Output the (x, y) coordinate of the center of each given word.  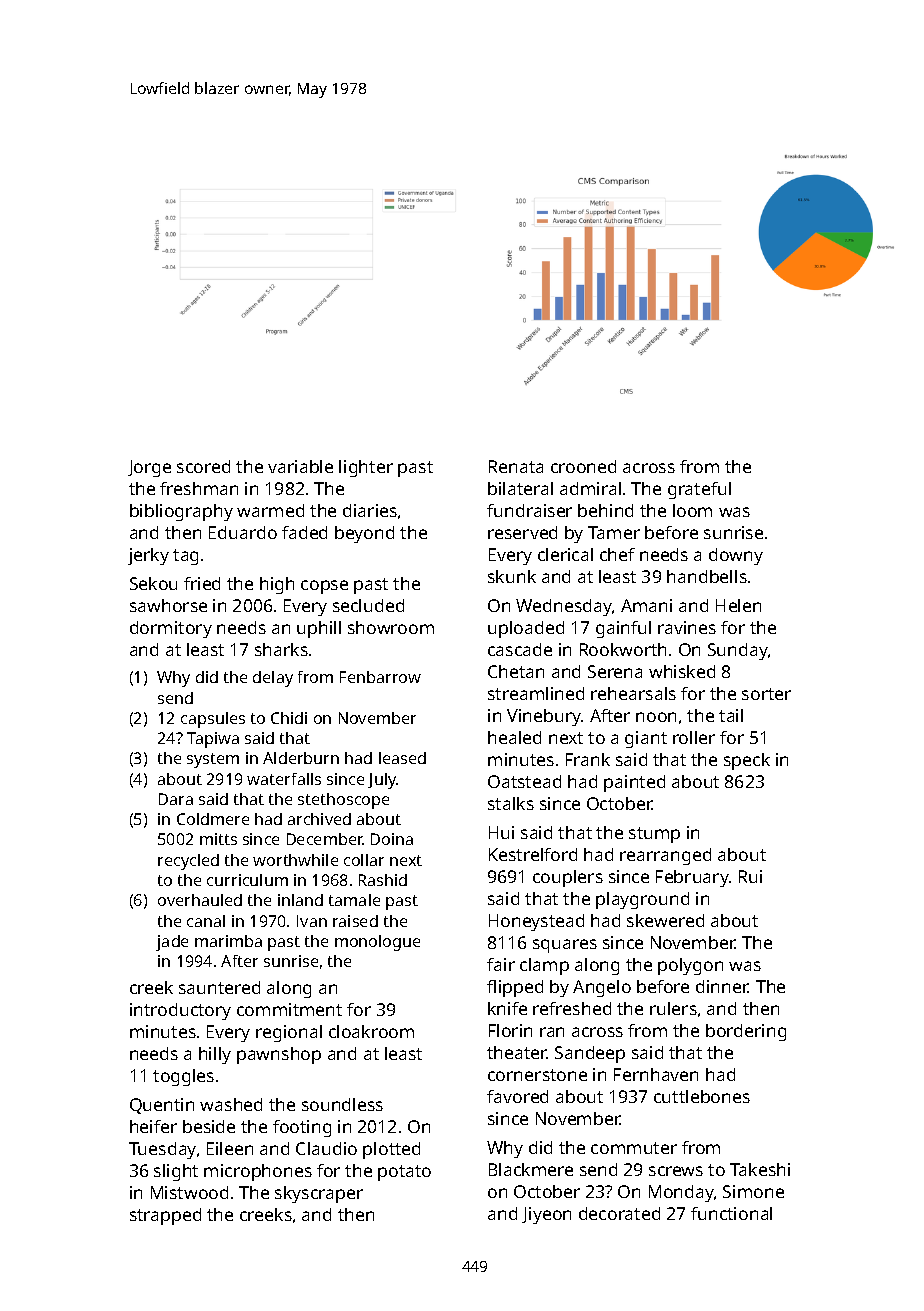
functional (731, 1213)
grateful (699, 490)
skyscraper (319, 1194)
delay (273, 679)
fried (202, 583)
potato (404, 1173)
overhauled (200, 900)
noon (656, 717)
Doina (392, 839)
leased (402, 758)
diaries (370, 510)
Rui (750, 876)
